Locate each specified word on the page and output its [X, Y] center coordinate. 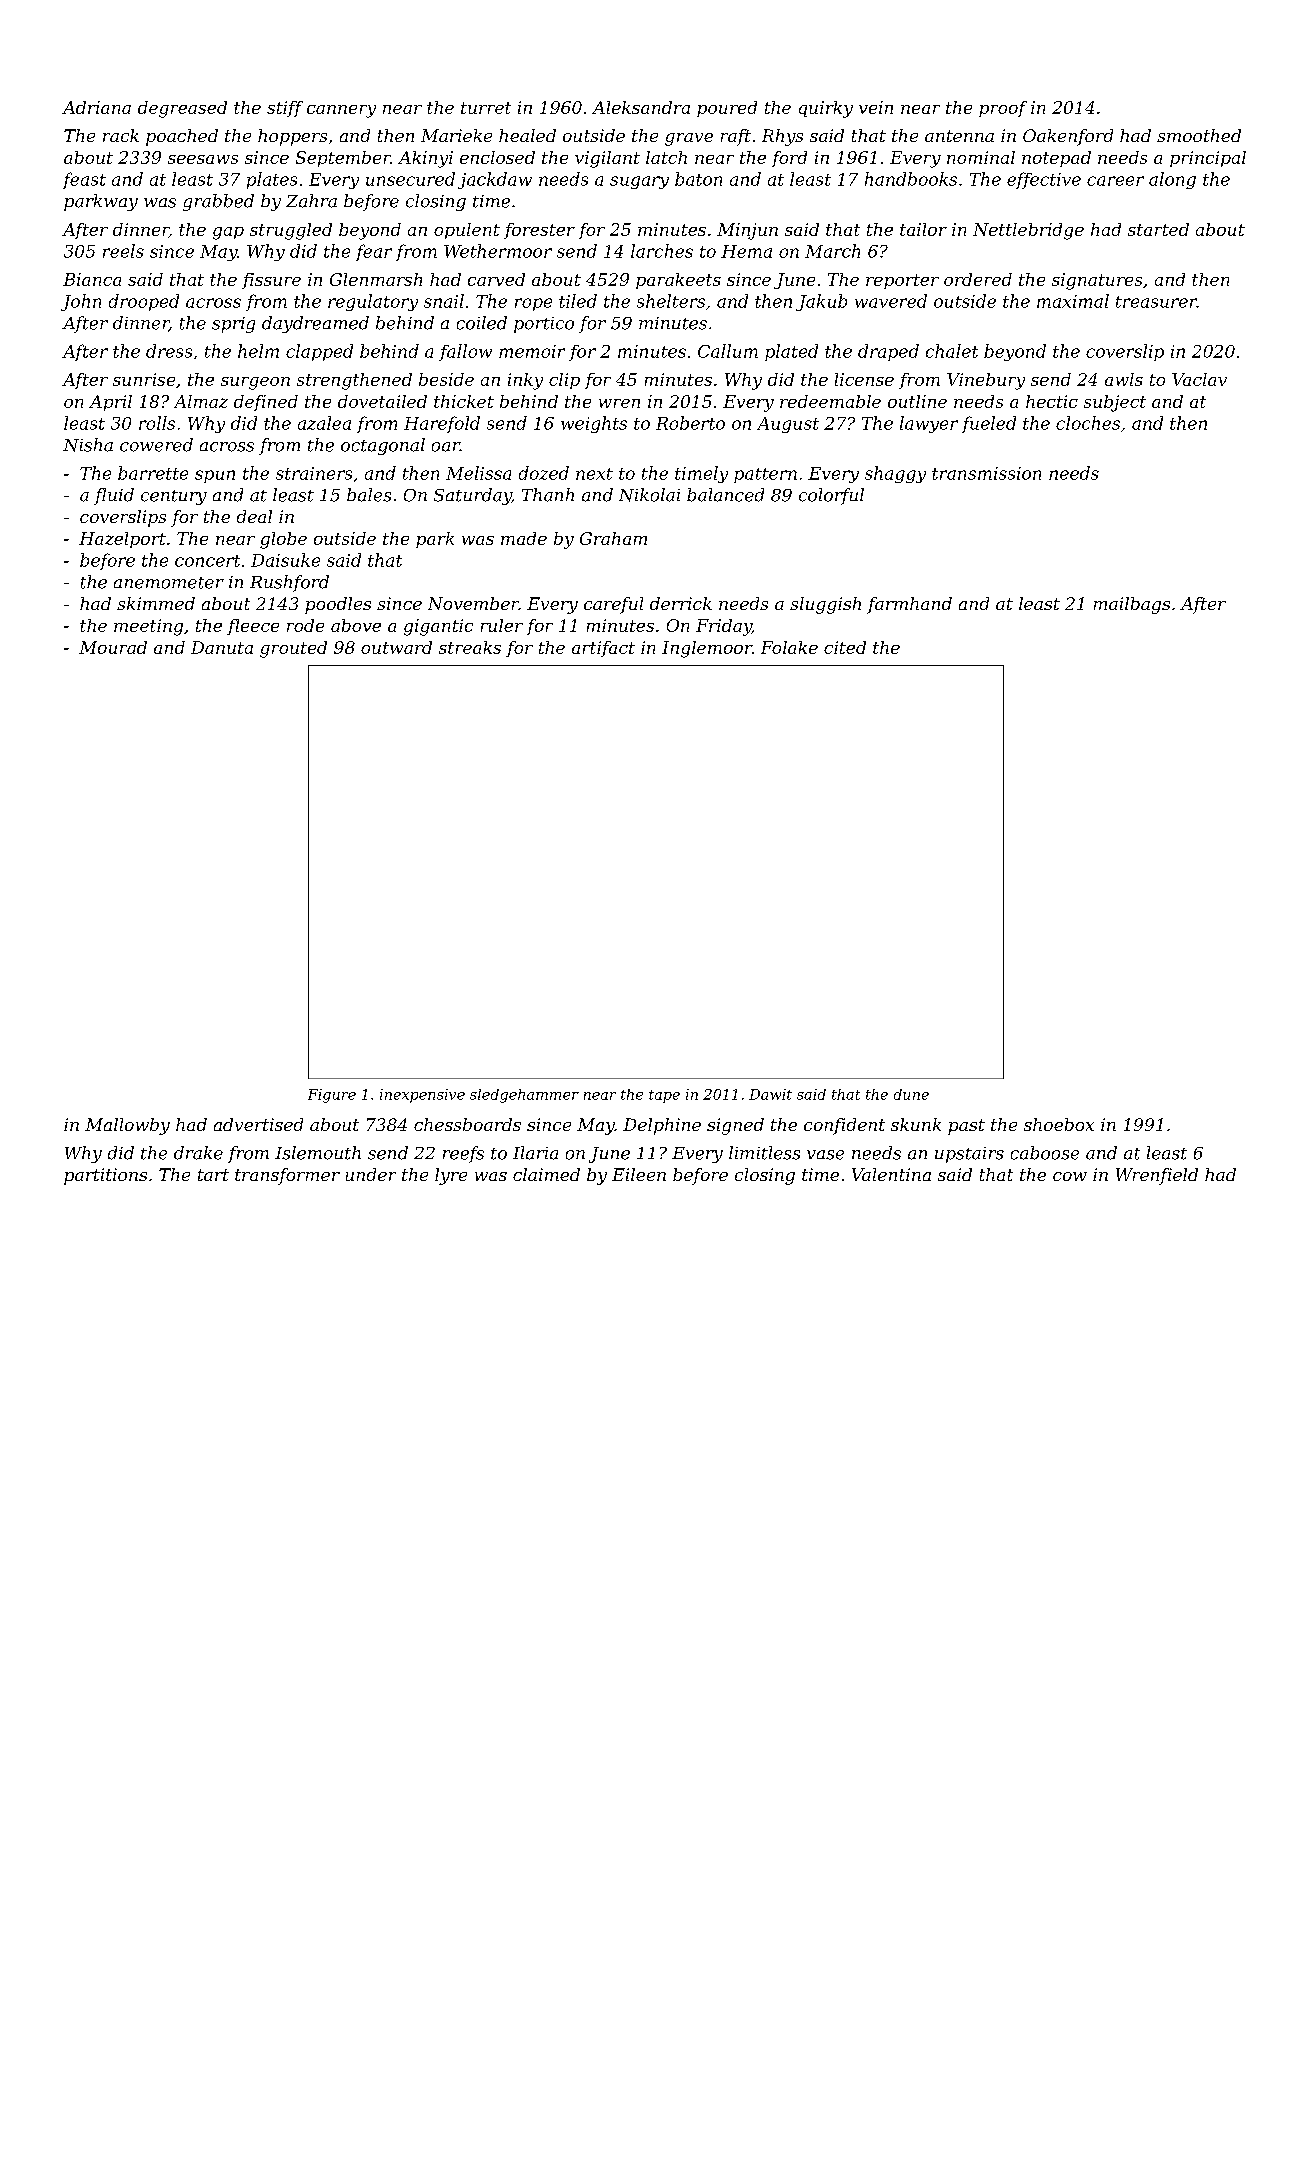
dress [169, 351]
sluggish [825, 605]
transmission [986, 473]
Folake [789, 647]
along [1172, 180]
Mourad [113, 647]
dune [911, 1094]
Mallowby [127, 1126]
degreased [182, 109]
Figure [332, 1096]
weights [594, 424]
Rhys [782, 137]
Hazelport [122, 540]
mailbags [1132, 605]
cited [845, 647]
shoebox [1059, 1124]
